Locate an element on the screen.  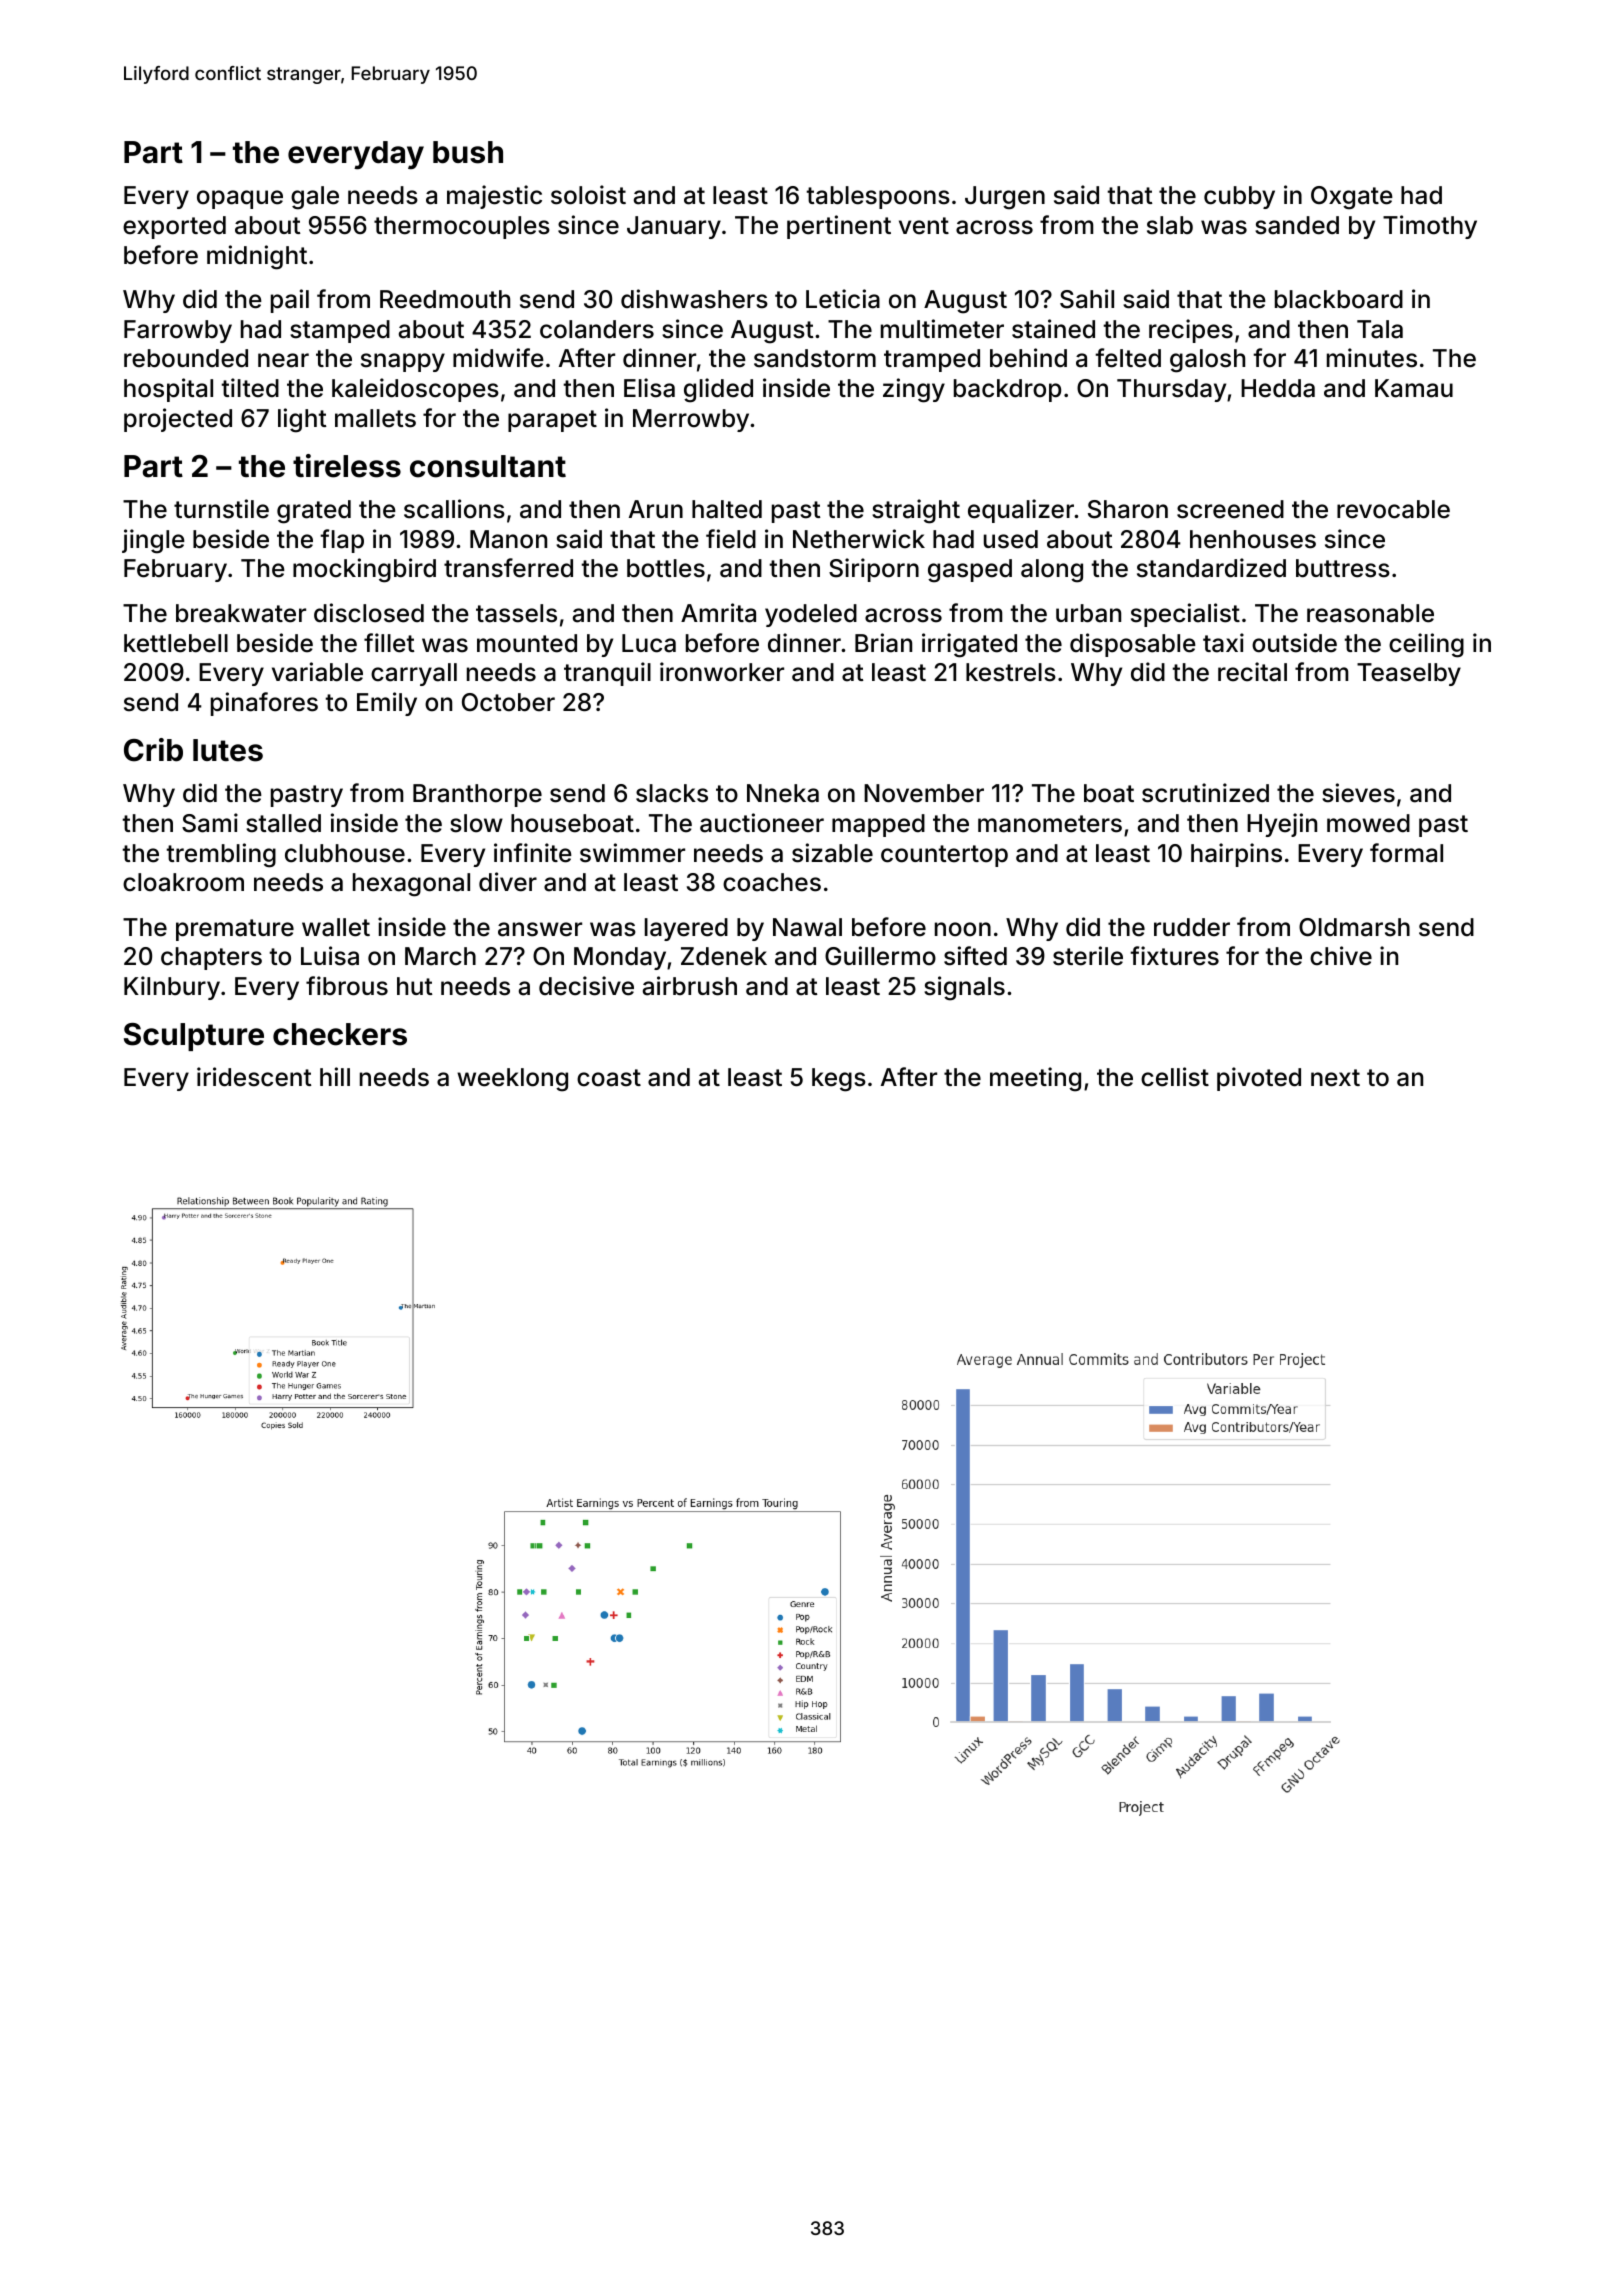
meeting is located at coordinates (1035, 1079).
